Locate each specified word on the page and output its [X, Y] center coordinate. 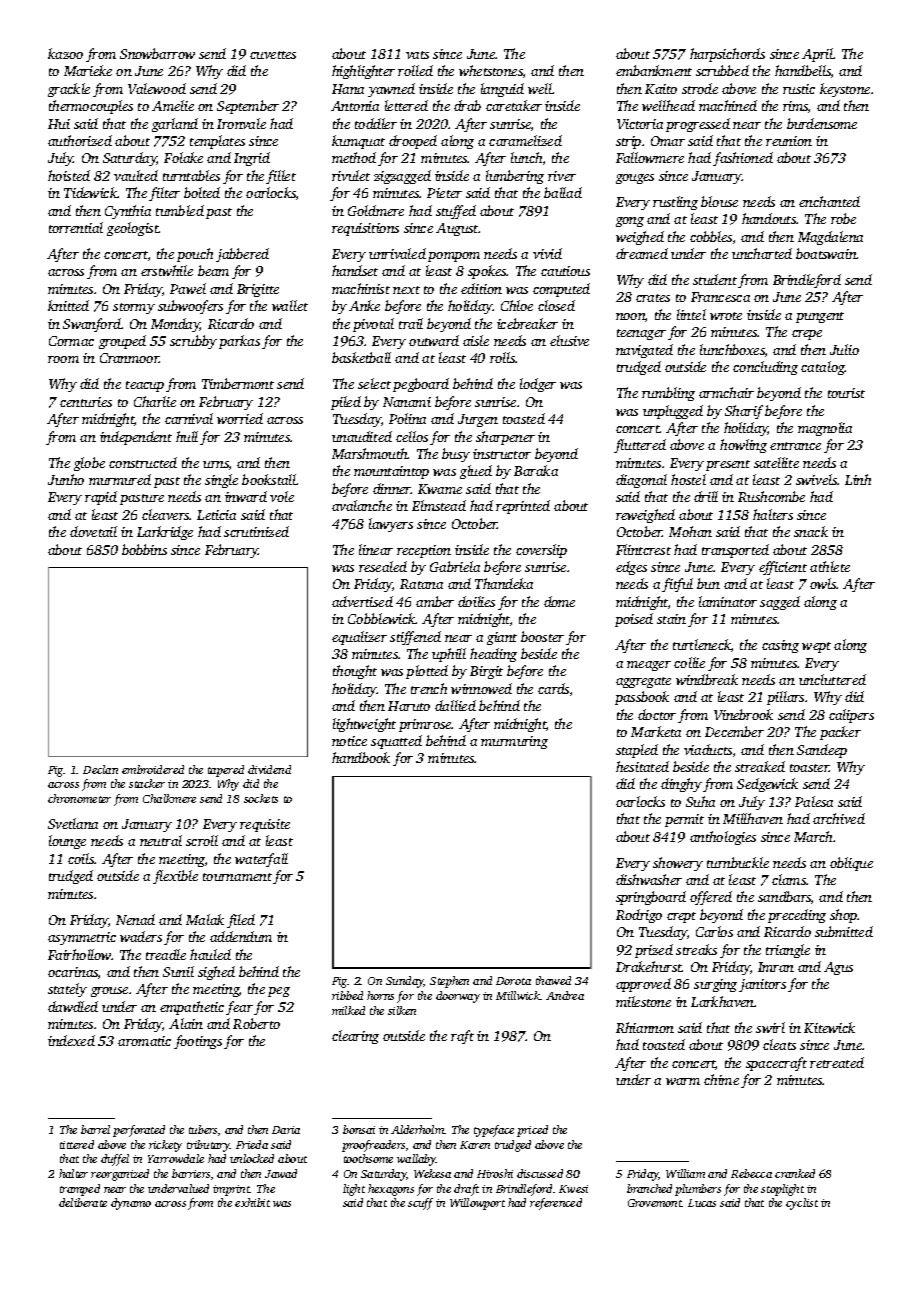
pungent [820, 317]
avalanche [362, 505]
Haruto [409, 706]
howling [743, 446]
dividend [269, 769]
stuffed [456, 212]
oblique [851, 864]
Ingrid [252, 159]
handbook [361, 757]
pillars [785, 698]
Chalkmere [169, 798]
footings [198, 1042]
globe [89, 464]
